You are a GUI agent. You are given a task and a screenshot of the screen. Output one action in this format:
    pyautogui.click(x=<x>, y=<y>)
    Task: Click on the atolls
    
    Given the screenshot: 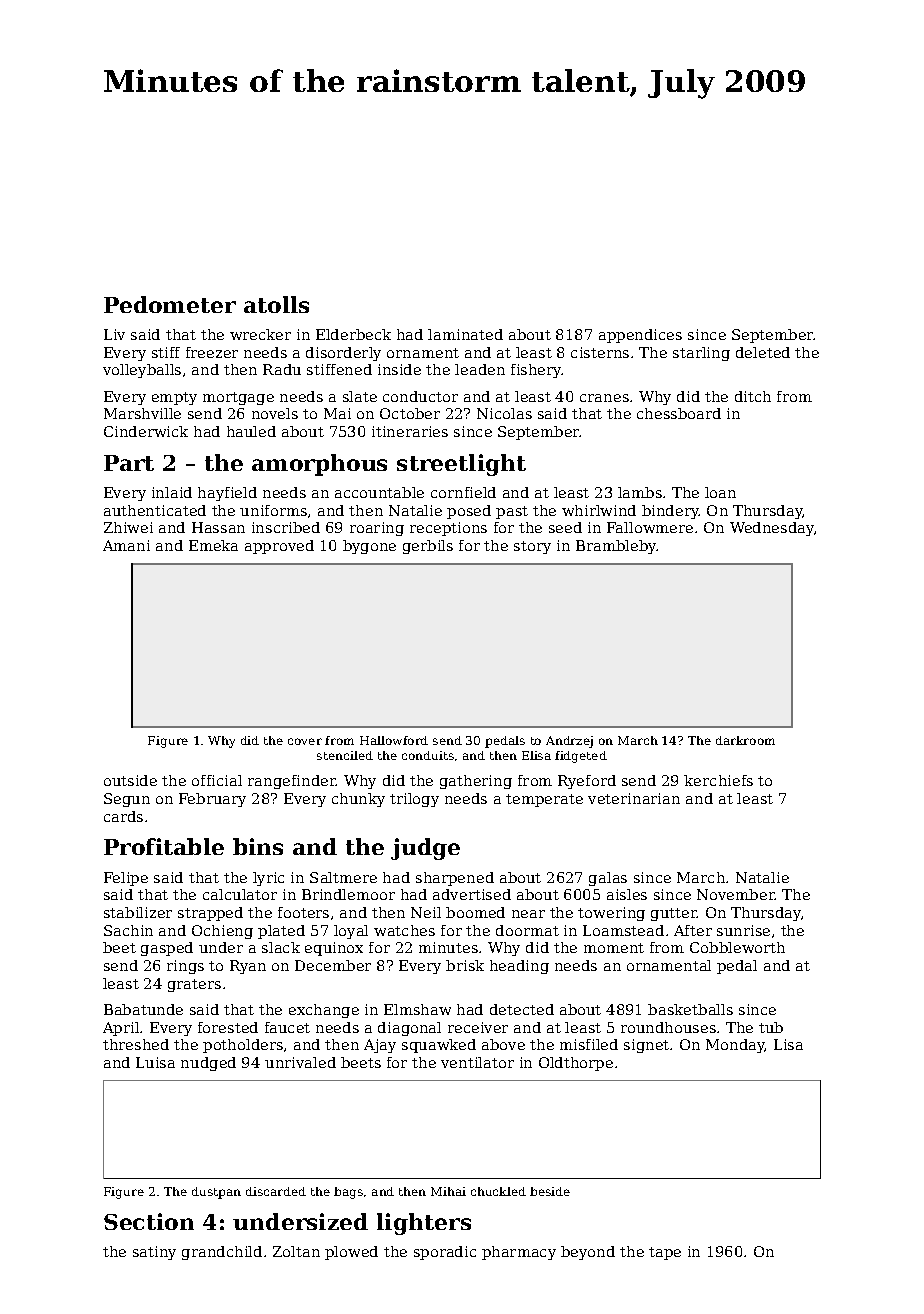 What is the action you would take?
    pyautogui.click(x=276, y=304)
